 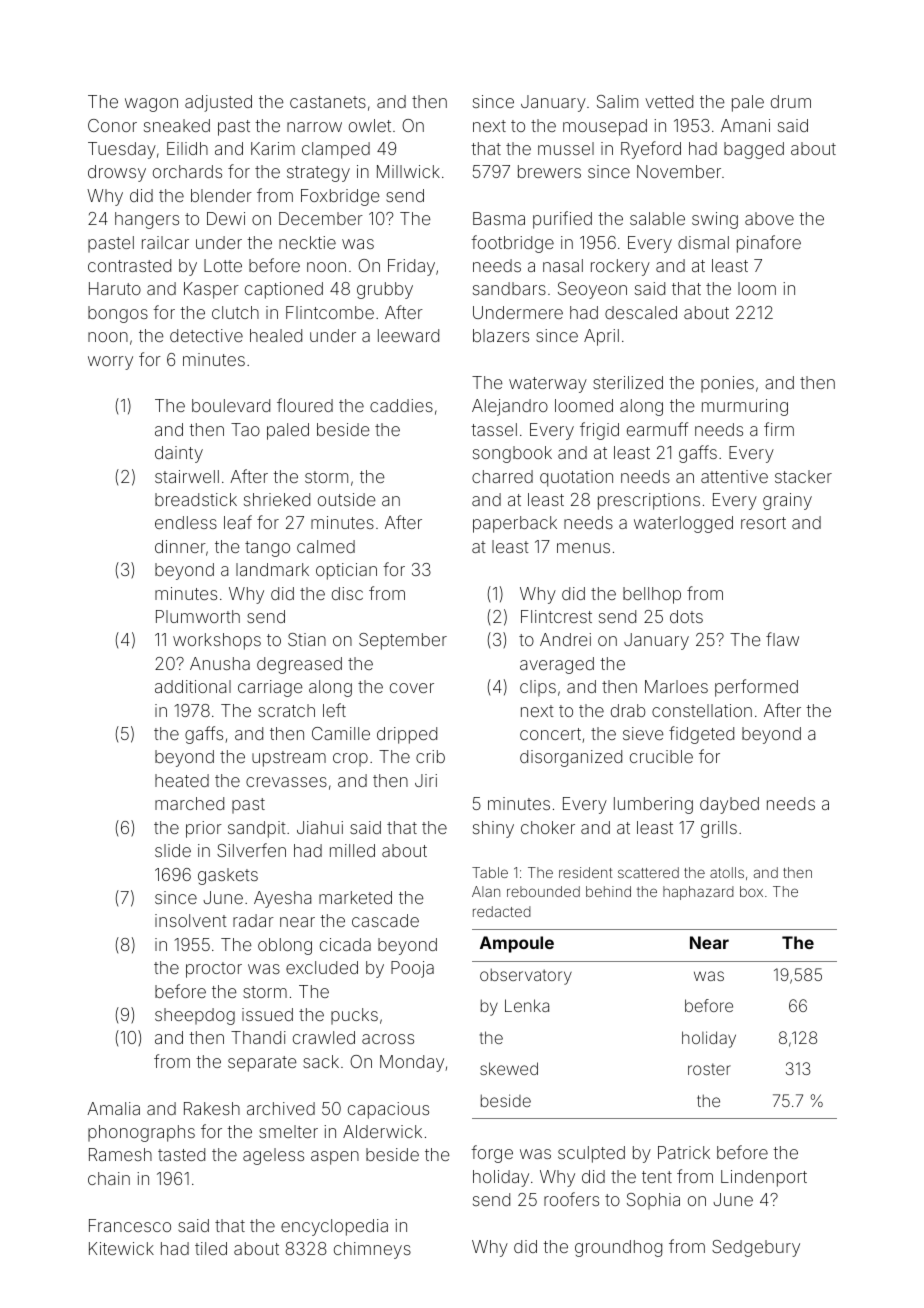 What do you see at coordinates (401, 405) in the screenshot?
I see `caddies` at bounding box center [401, 405].
